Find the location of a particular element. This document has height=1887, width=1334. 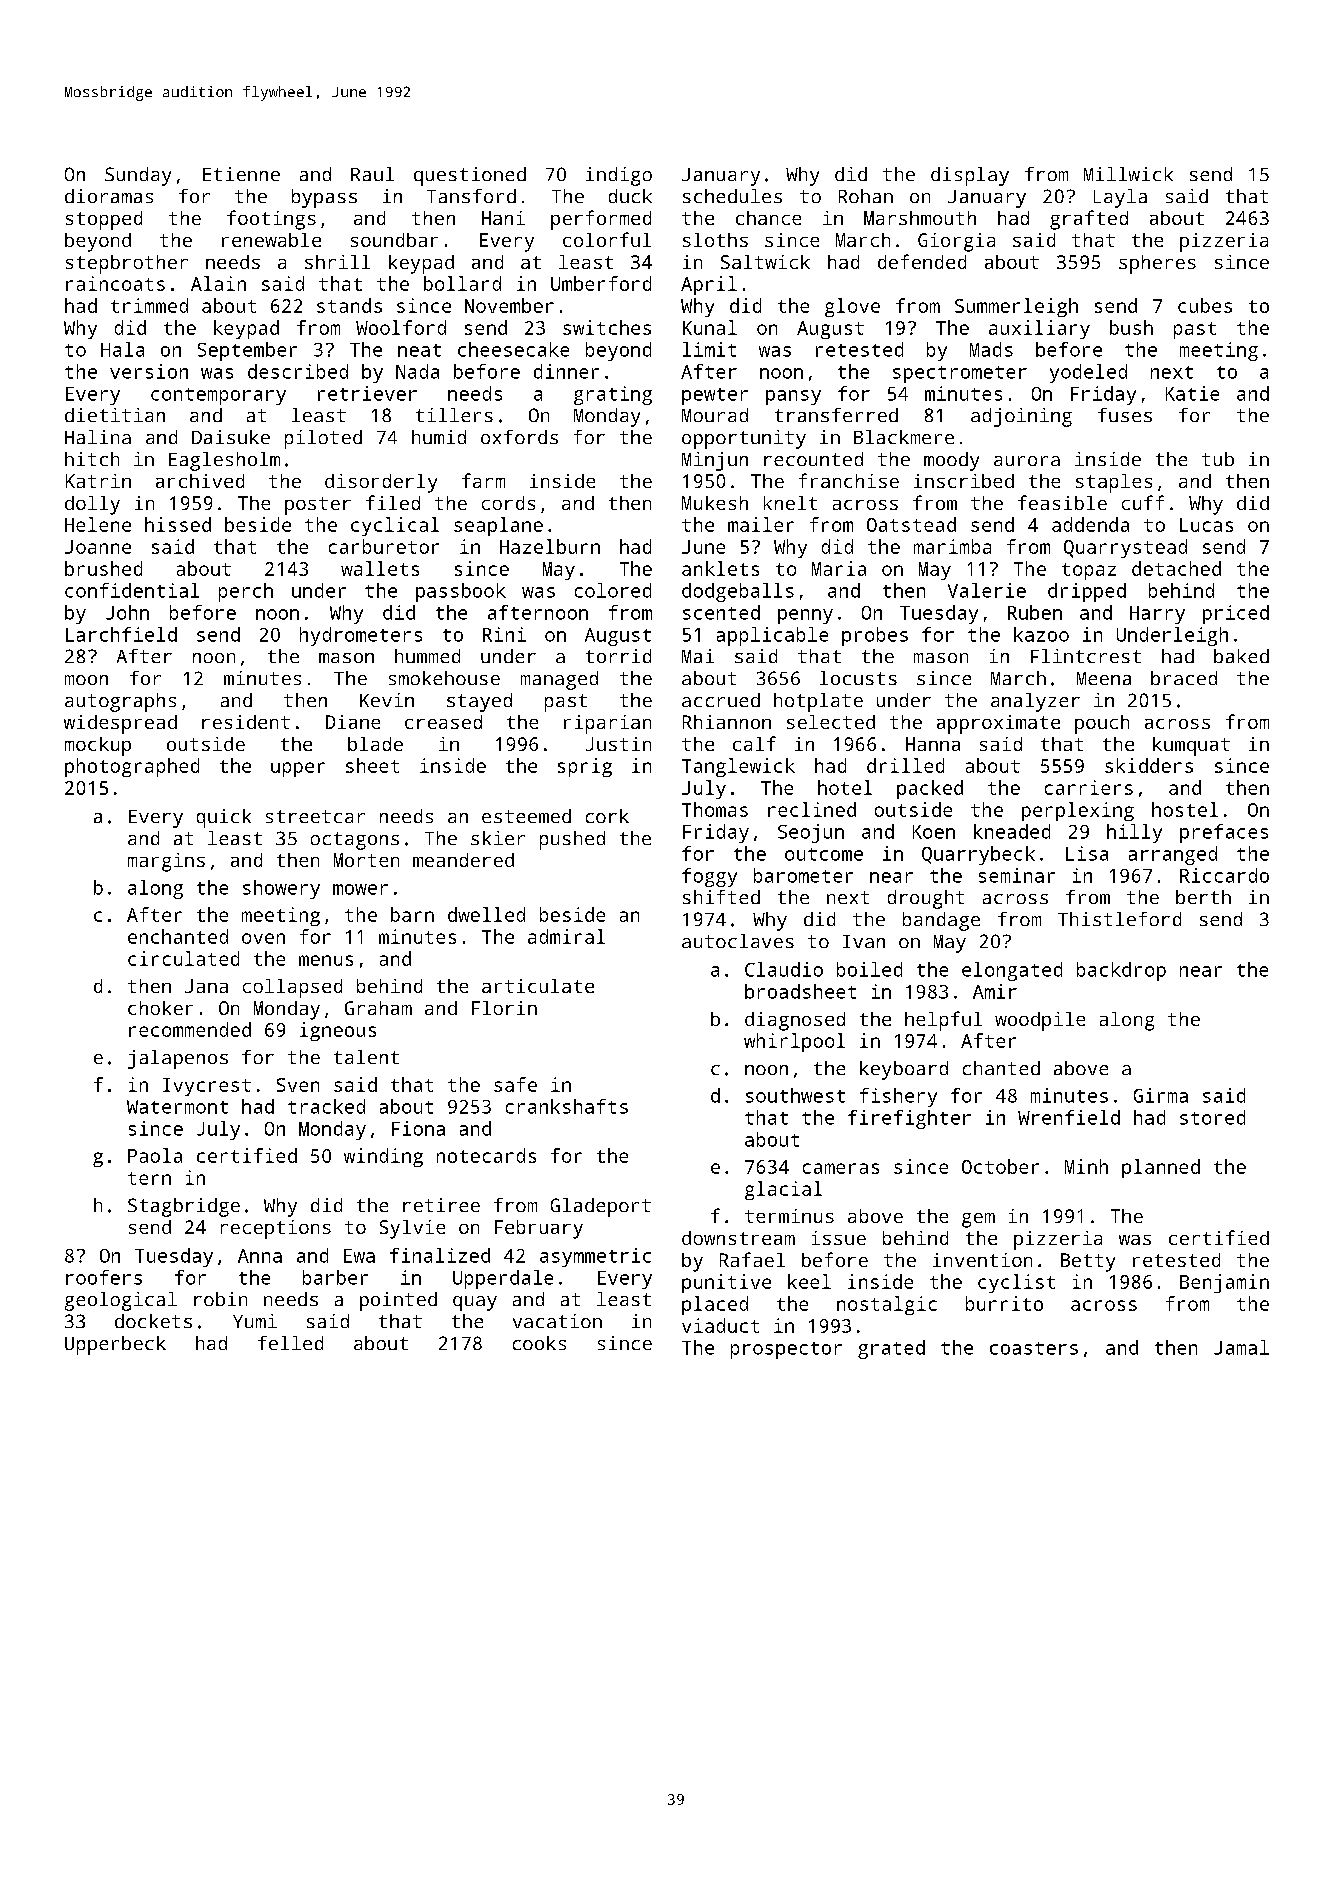

roofers is located at coordinates (104, 1277).
